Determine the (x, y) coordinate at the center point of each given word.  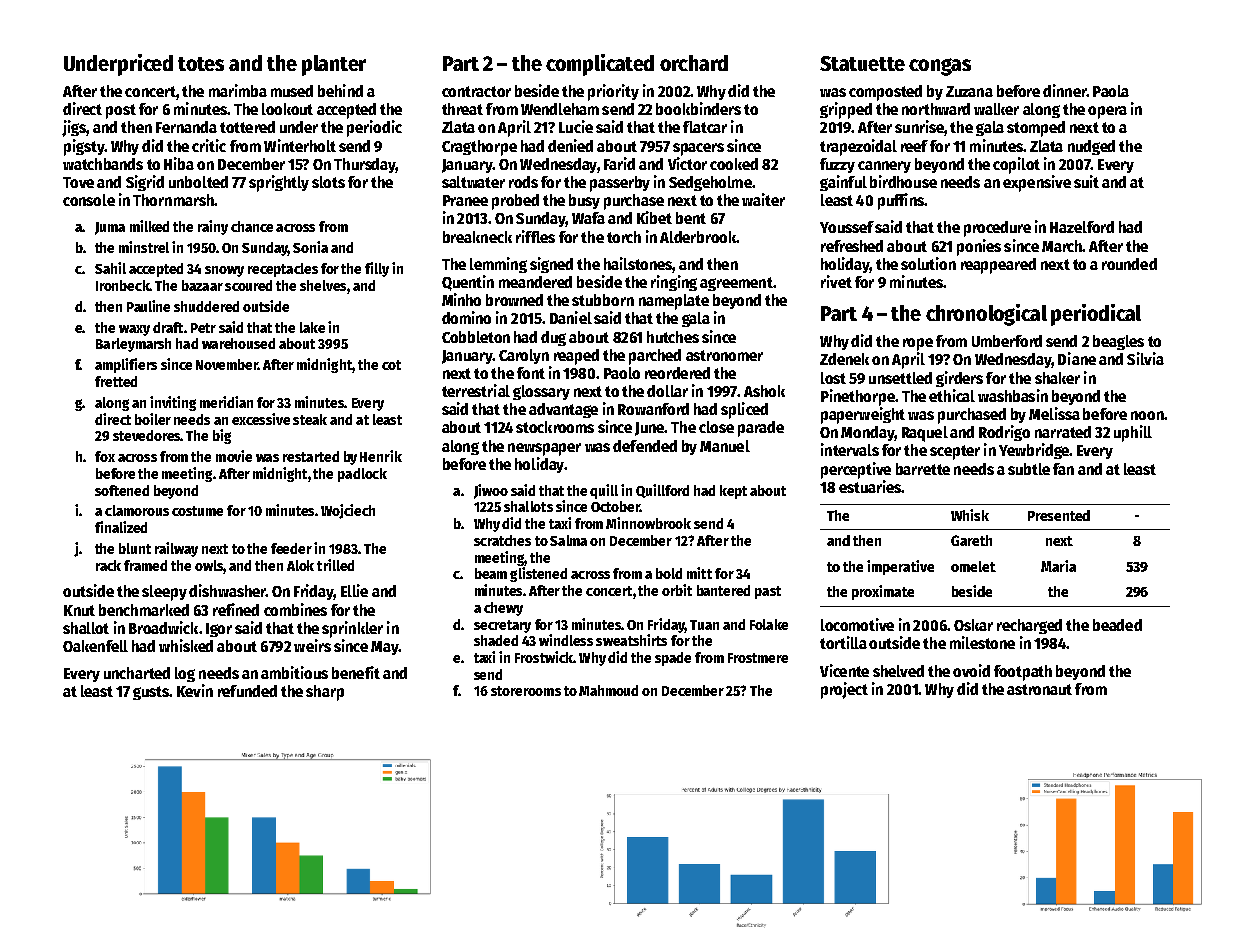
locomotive (857, 624)
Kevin (195, 690)
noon (1147, 415)
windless (566, 640)
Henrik (381, 456)
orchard (694, 63)
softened (122, 490)
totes (201, 64)
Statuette (862, 63)
